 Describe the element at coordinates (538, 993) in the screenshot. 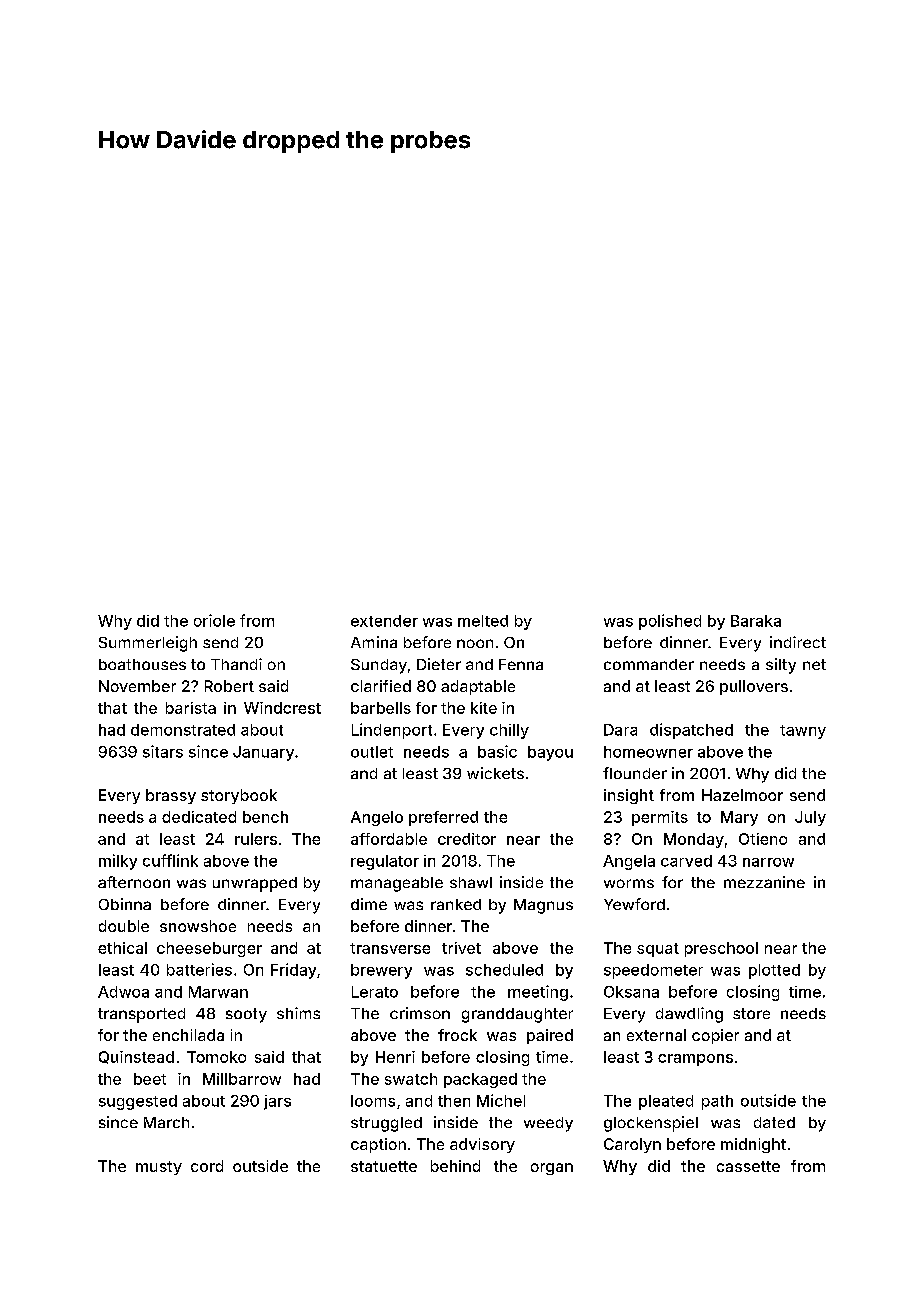

I see `meeting` at that location.
